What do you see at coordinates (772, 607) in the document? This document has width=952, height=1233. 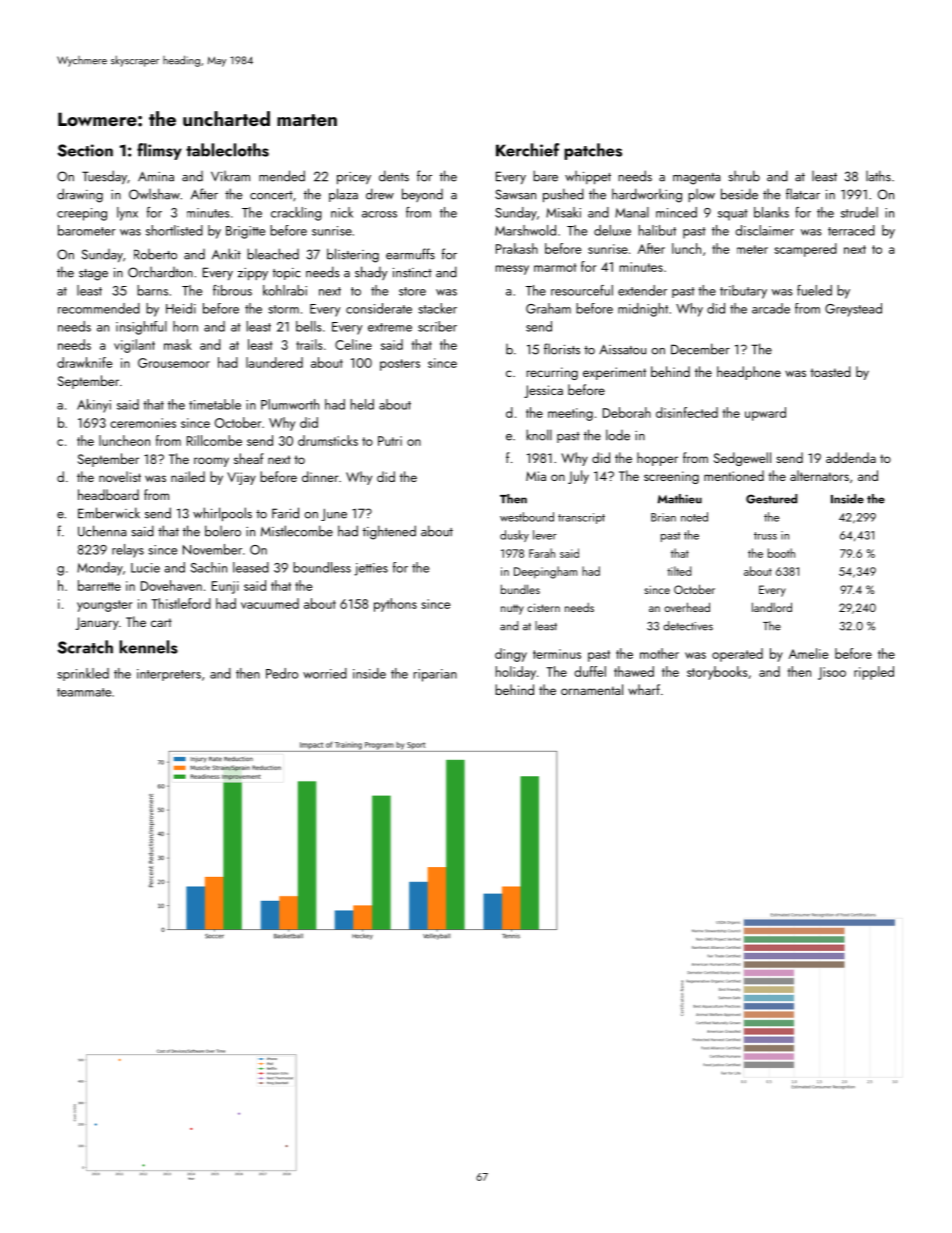 I see `landlord` at bounding box center [772, 607].
